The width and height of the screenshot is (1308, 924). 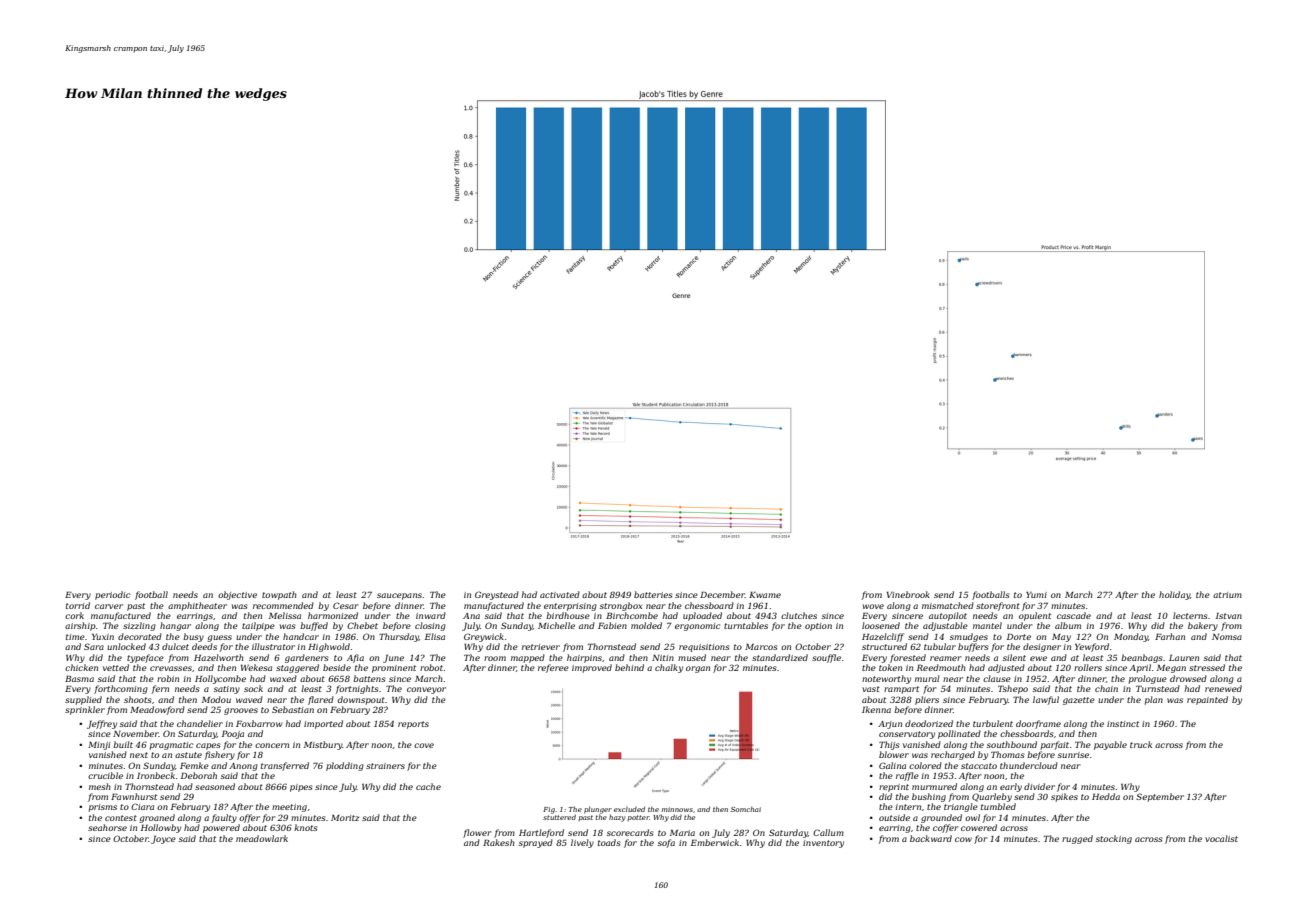 What do you see at coordinates (333, 615) in the screenshot?
I see `harmonized` at bounding box center [333, 615].
